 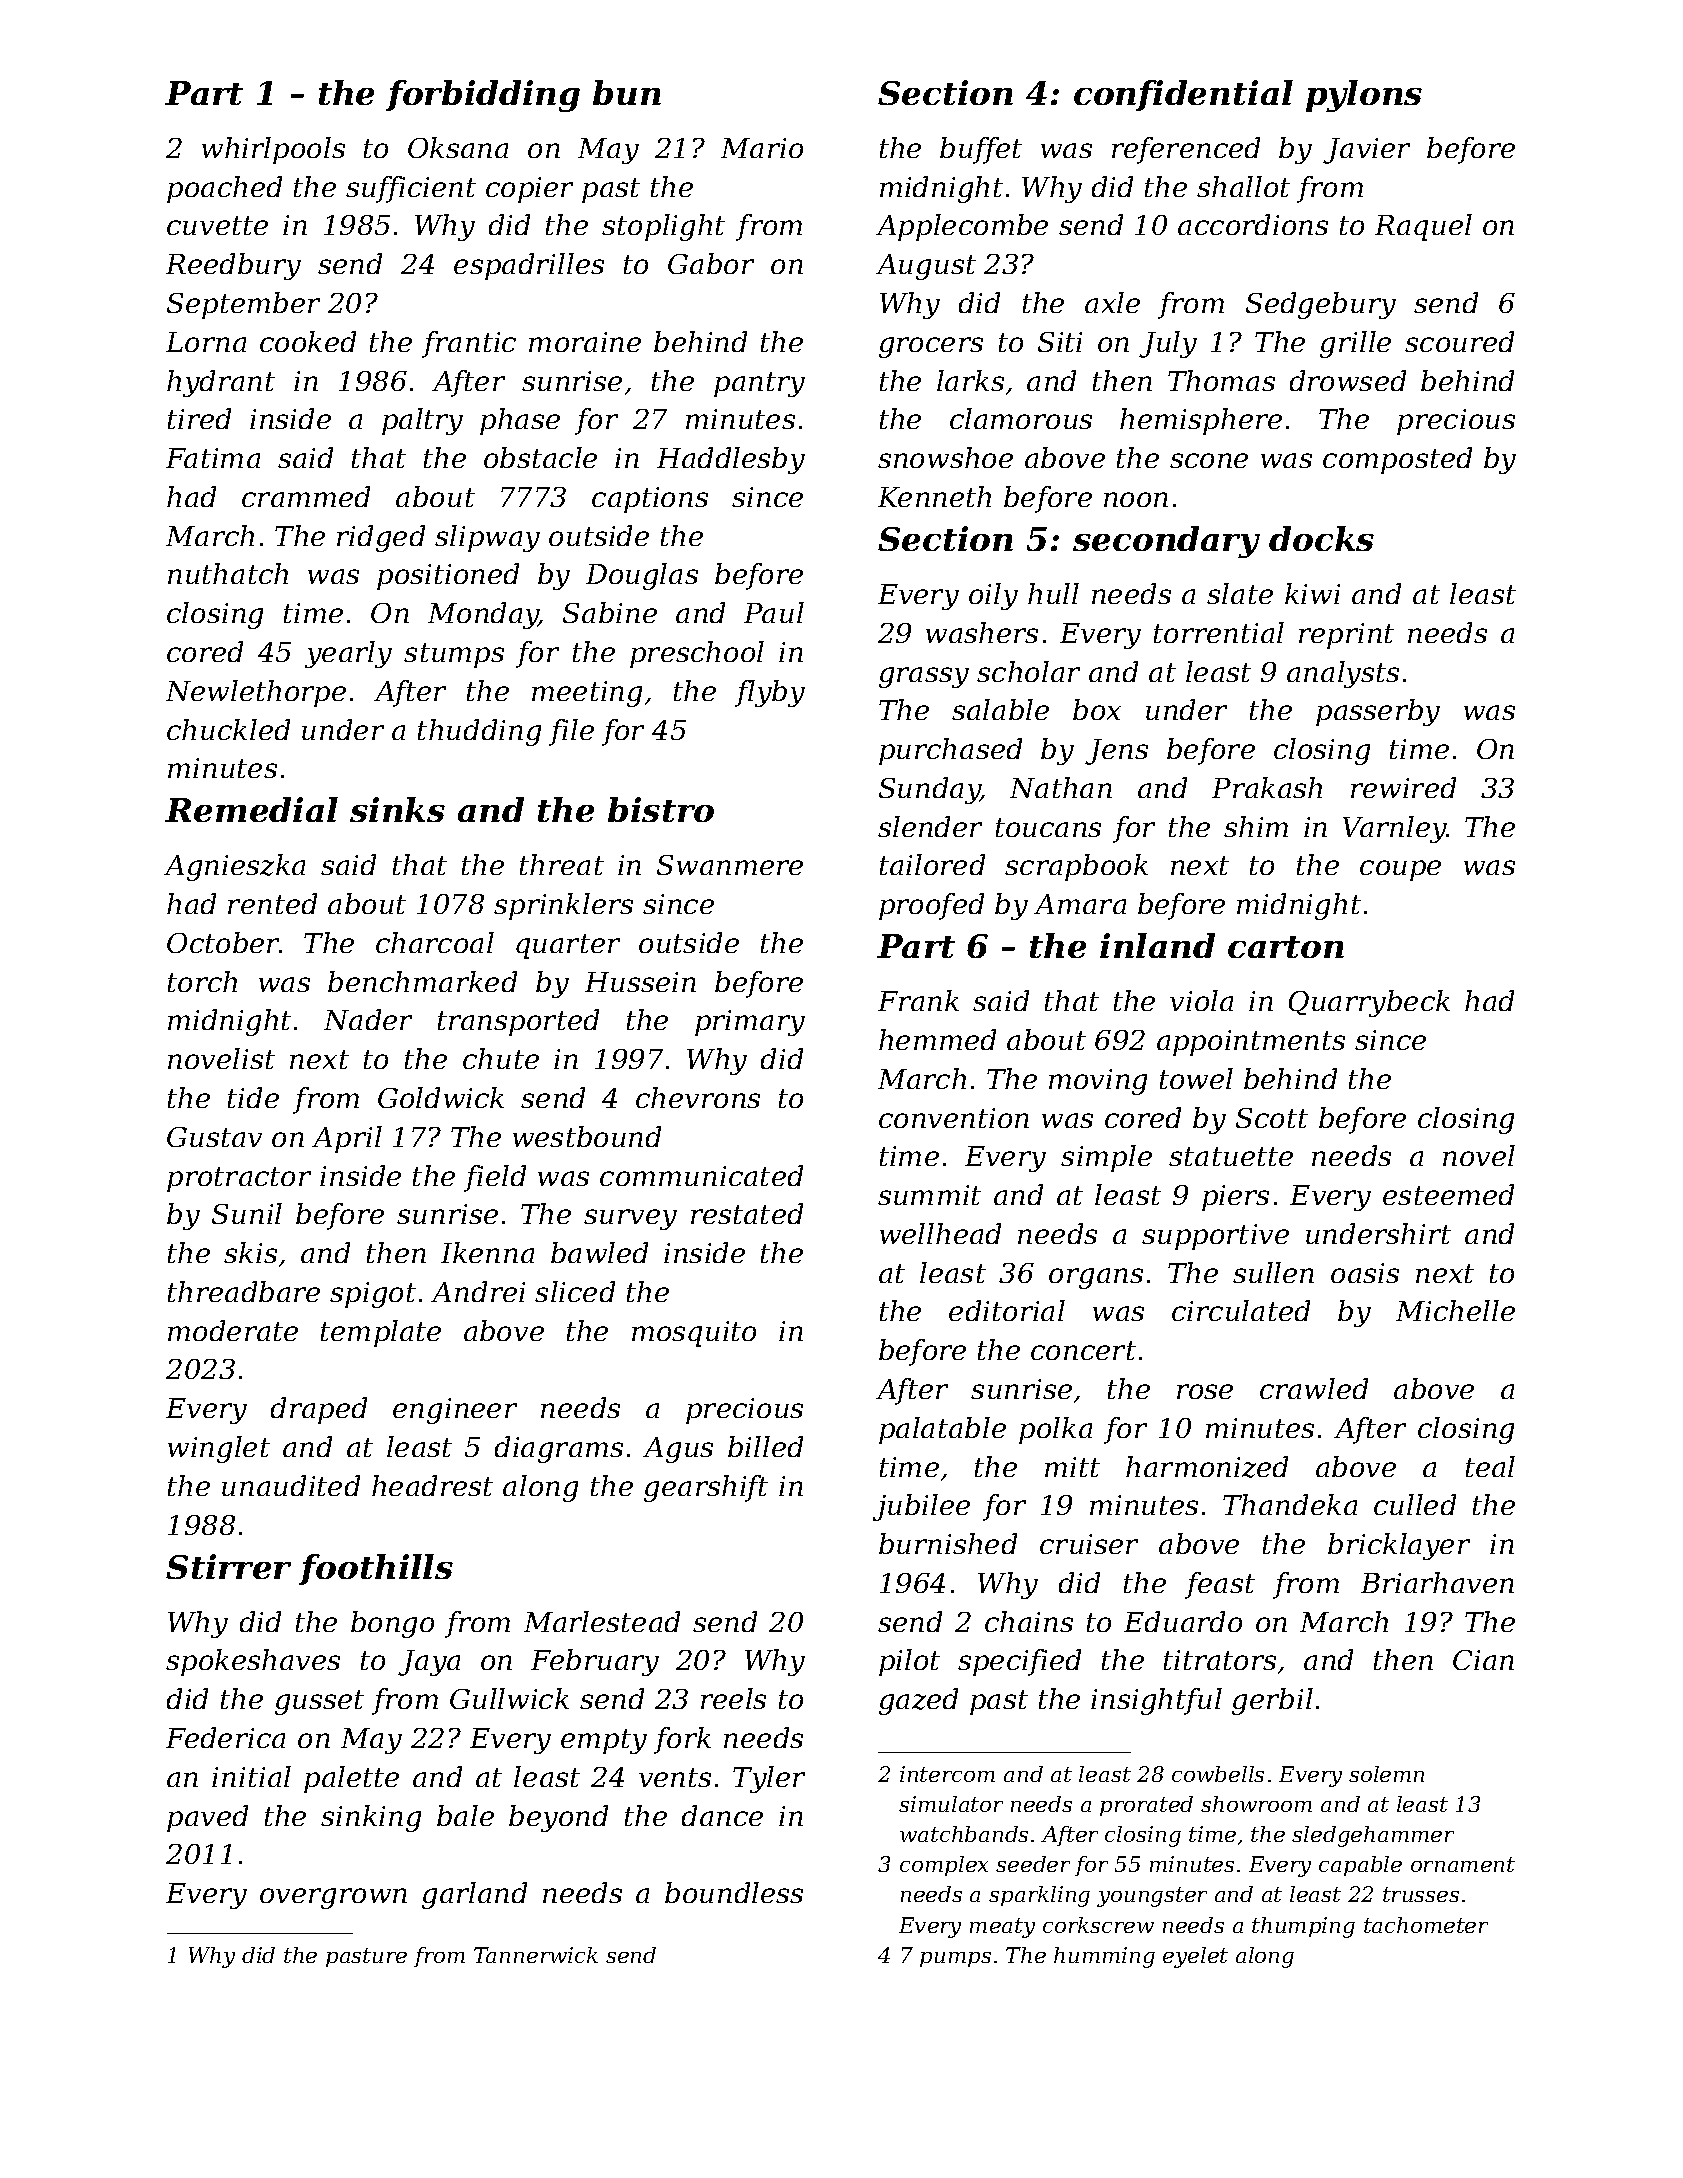 What do you see at coordinates (981, 150) in the page?
I see `buffet` at bounding box center [981, 150].
